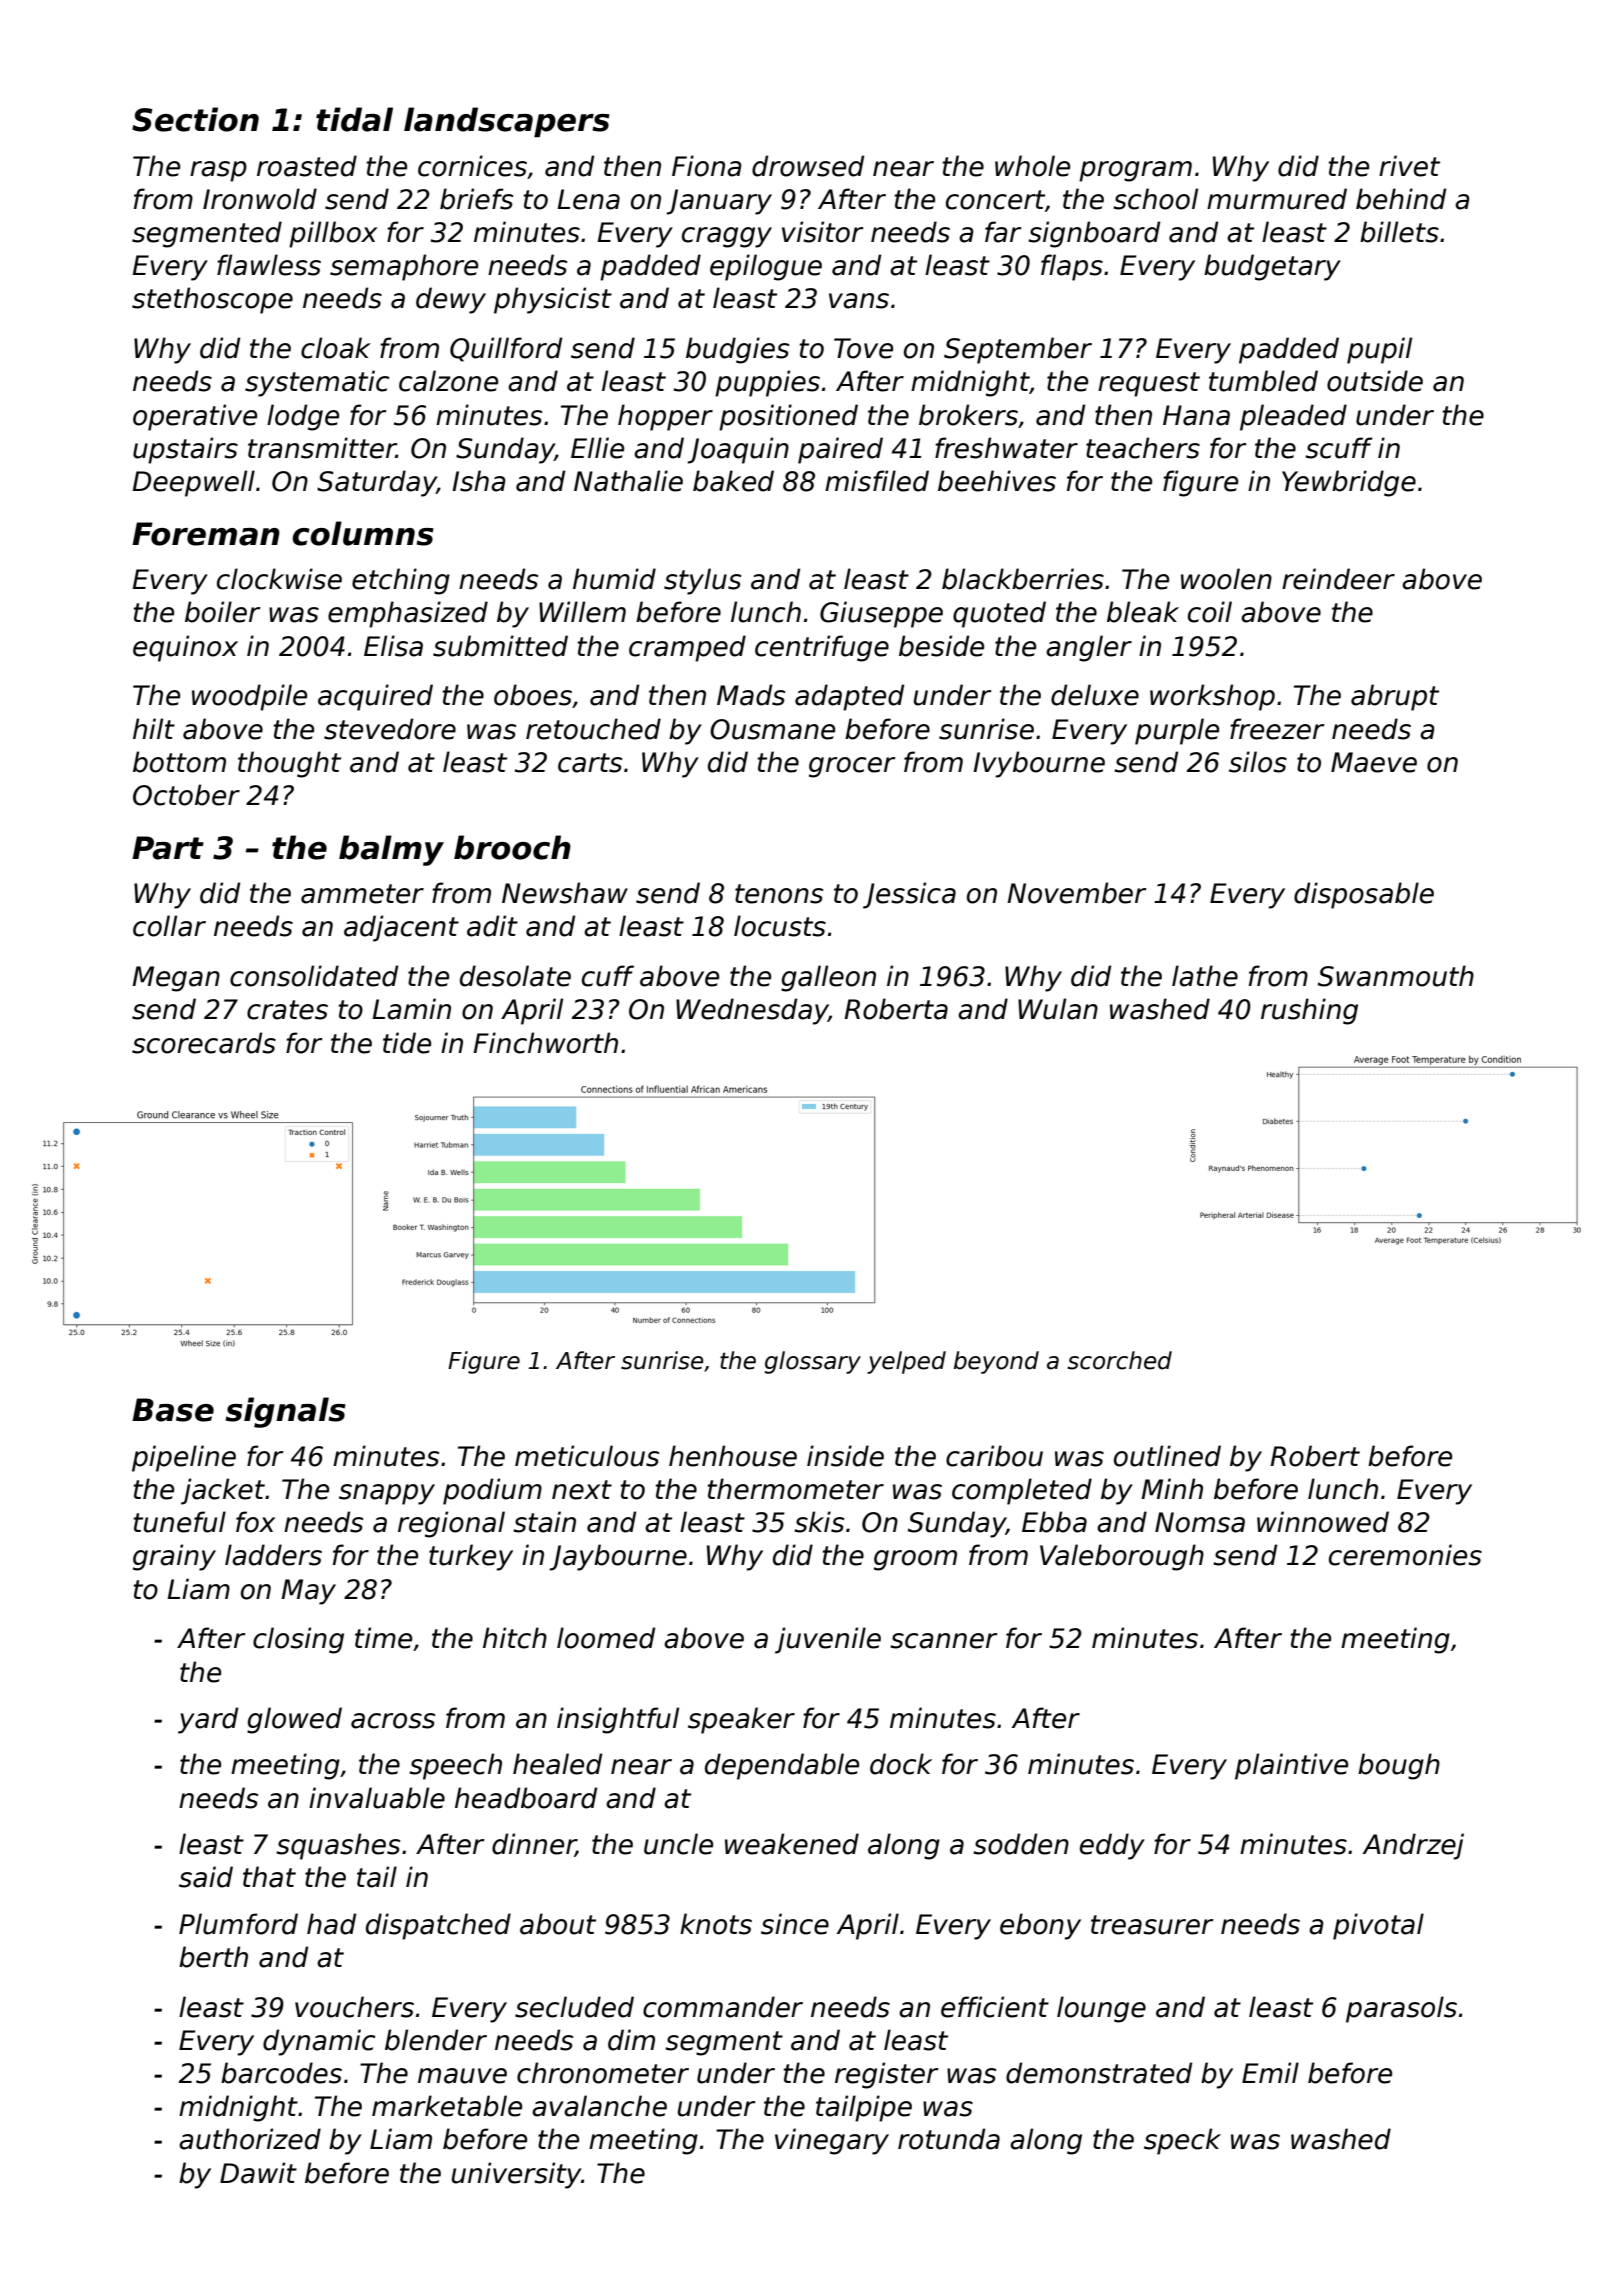 The width and height of the screenshot is (1620, 2292). I want to click on Finchworth, so click(545, 1043).
